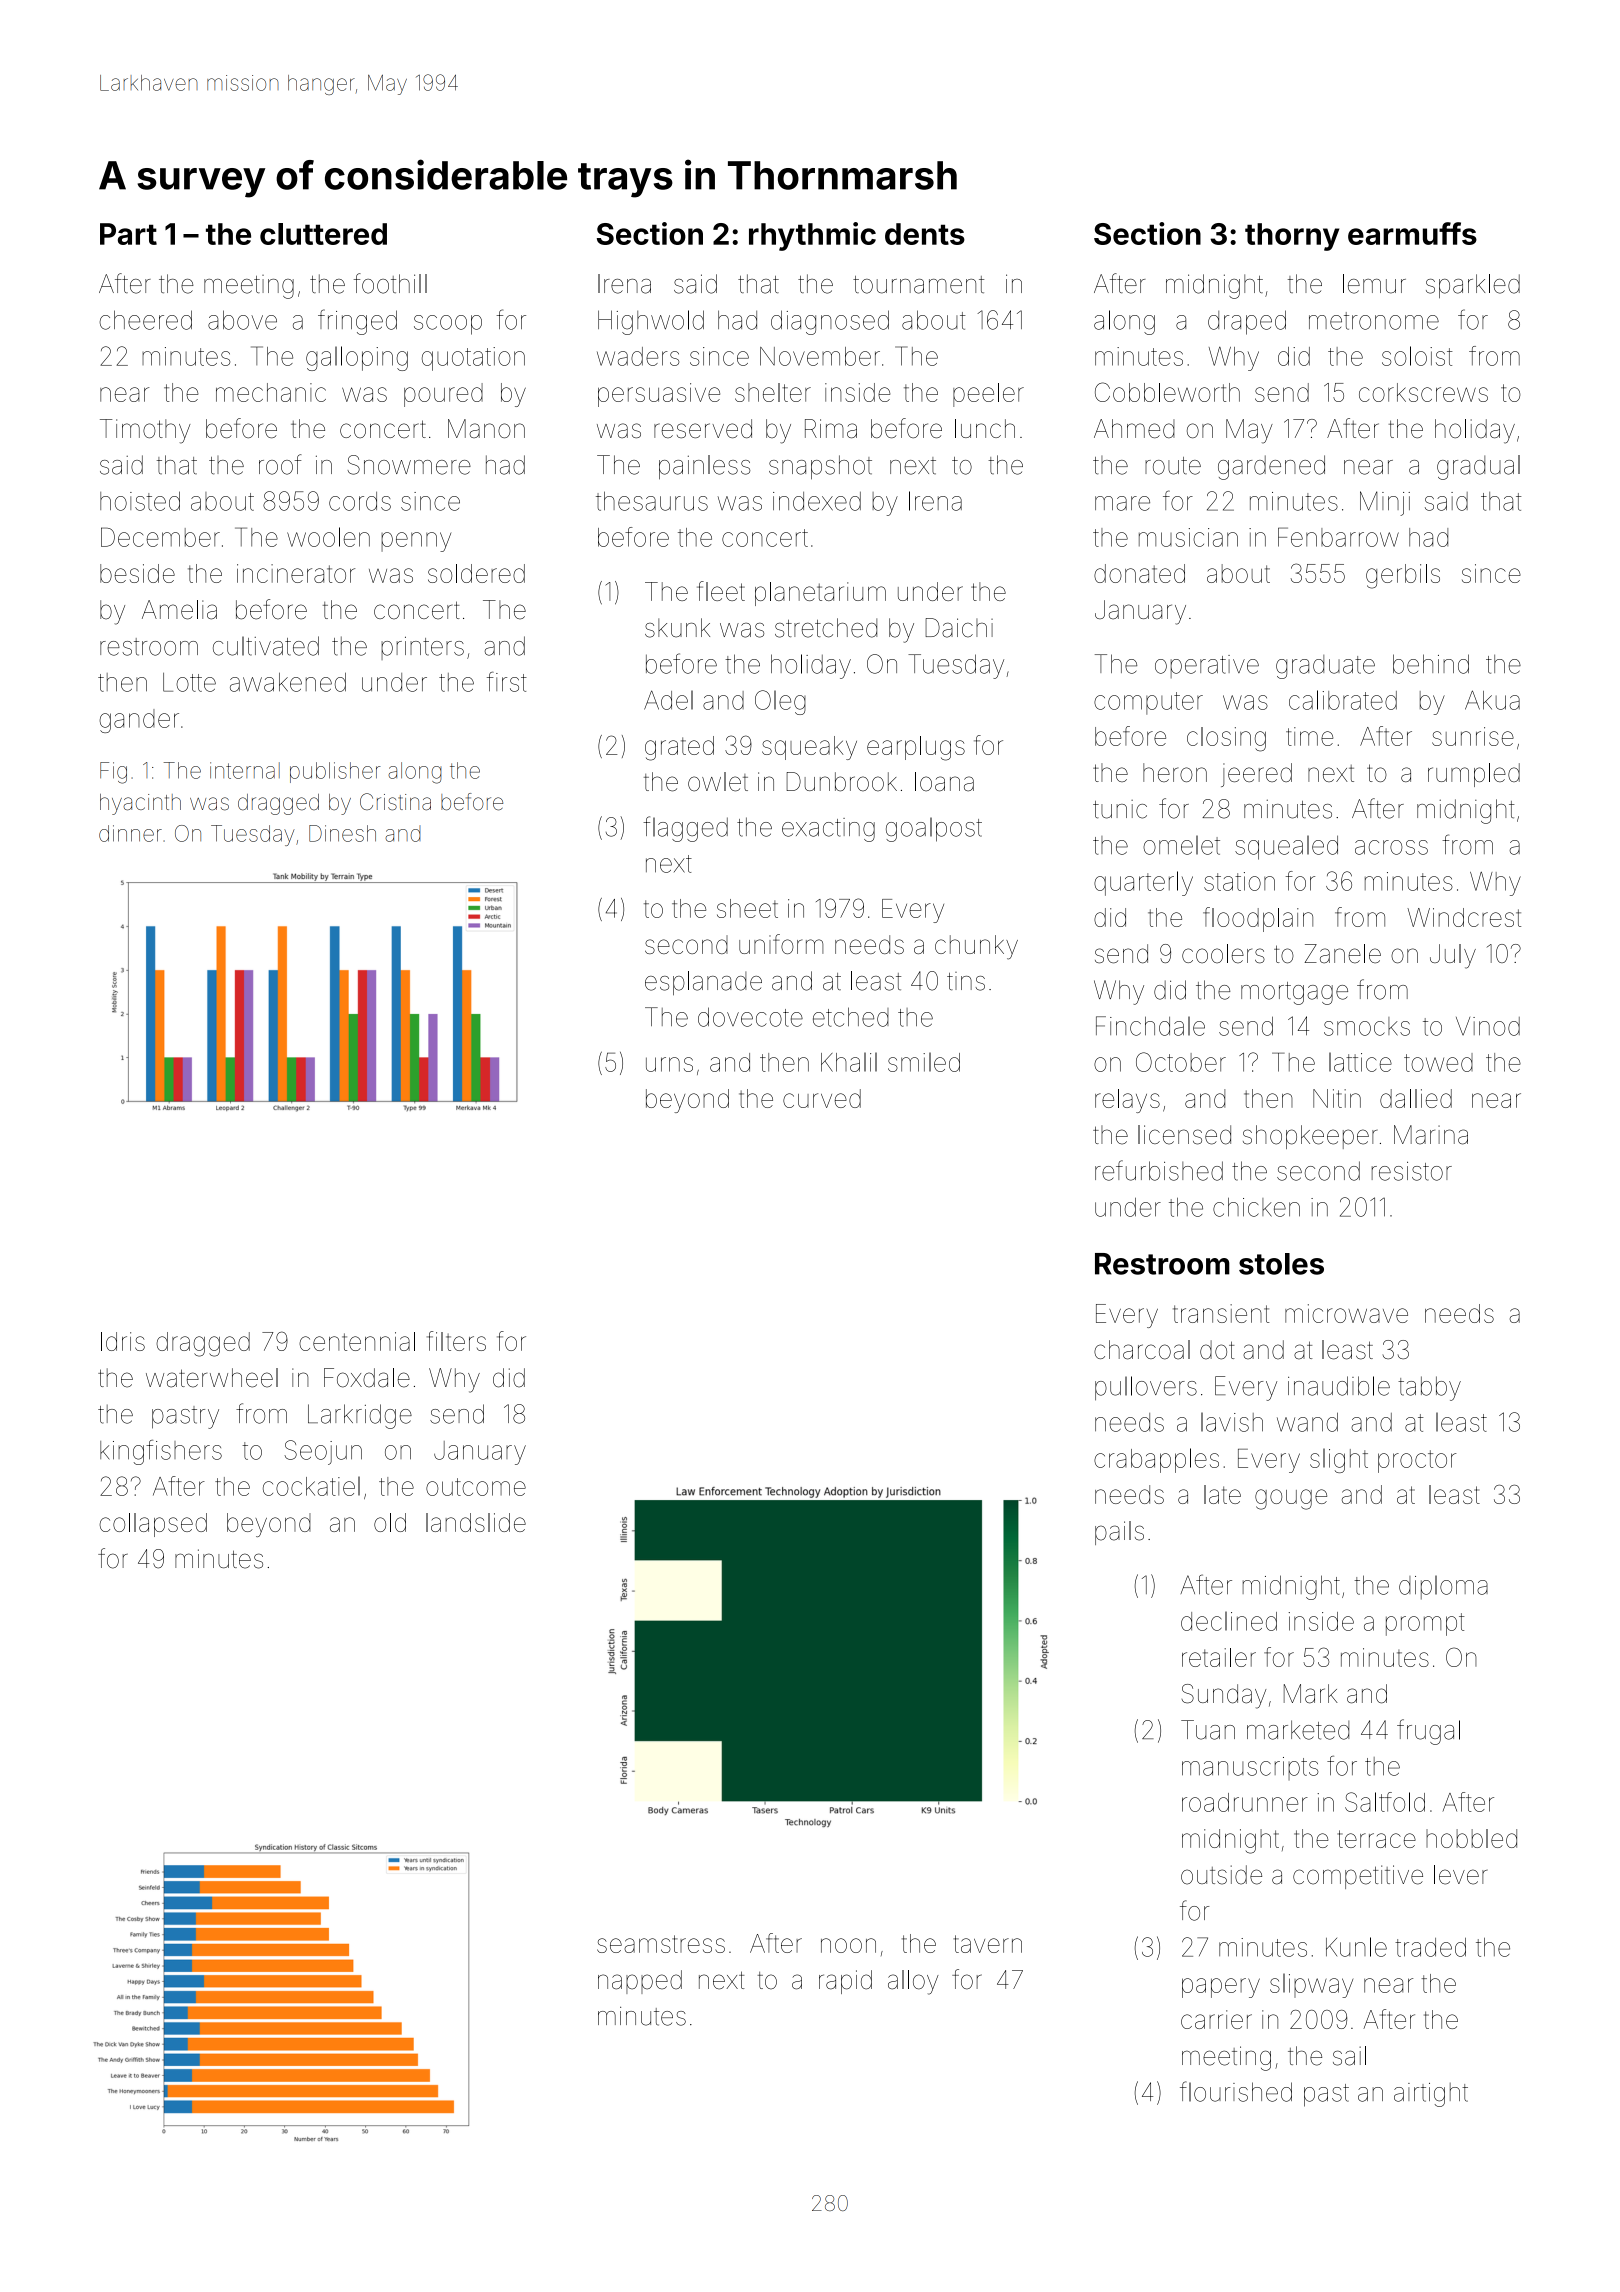 Image resolution: width=1620 pixels, height=2292 pixels. What do you see at coordinates (773, 392) in the screenshot?
I see `shelter` at bounding box center [773, 392].
